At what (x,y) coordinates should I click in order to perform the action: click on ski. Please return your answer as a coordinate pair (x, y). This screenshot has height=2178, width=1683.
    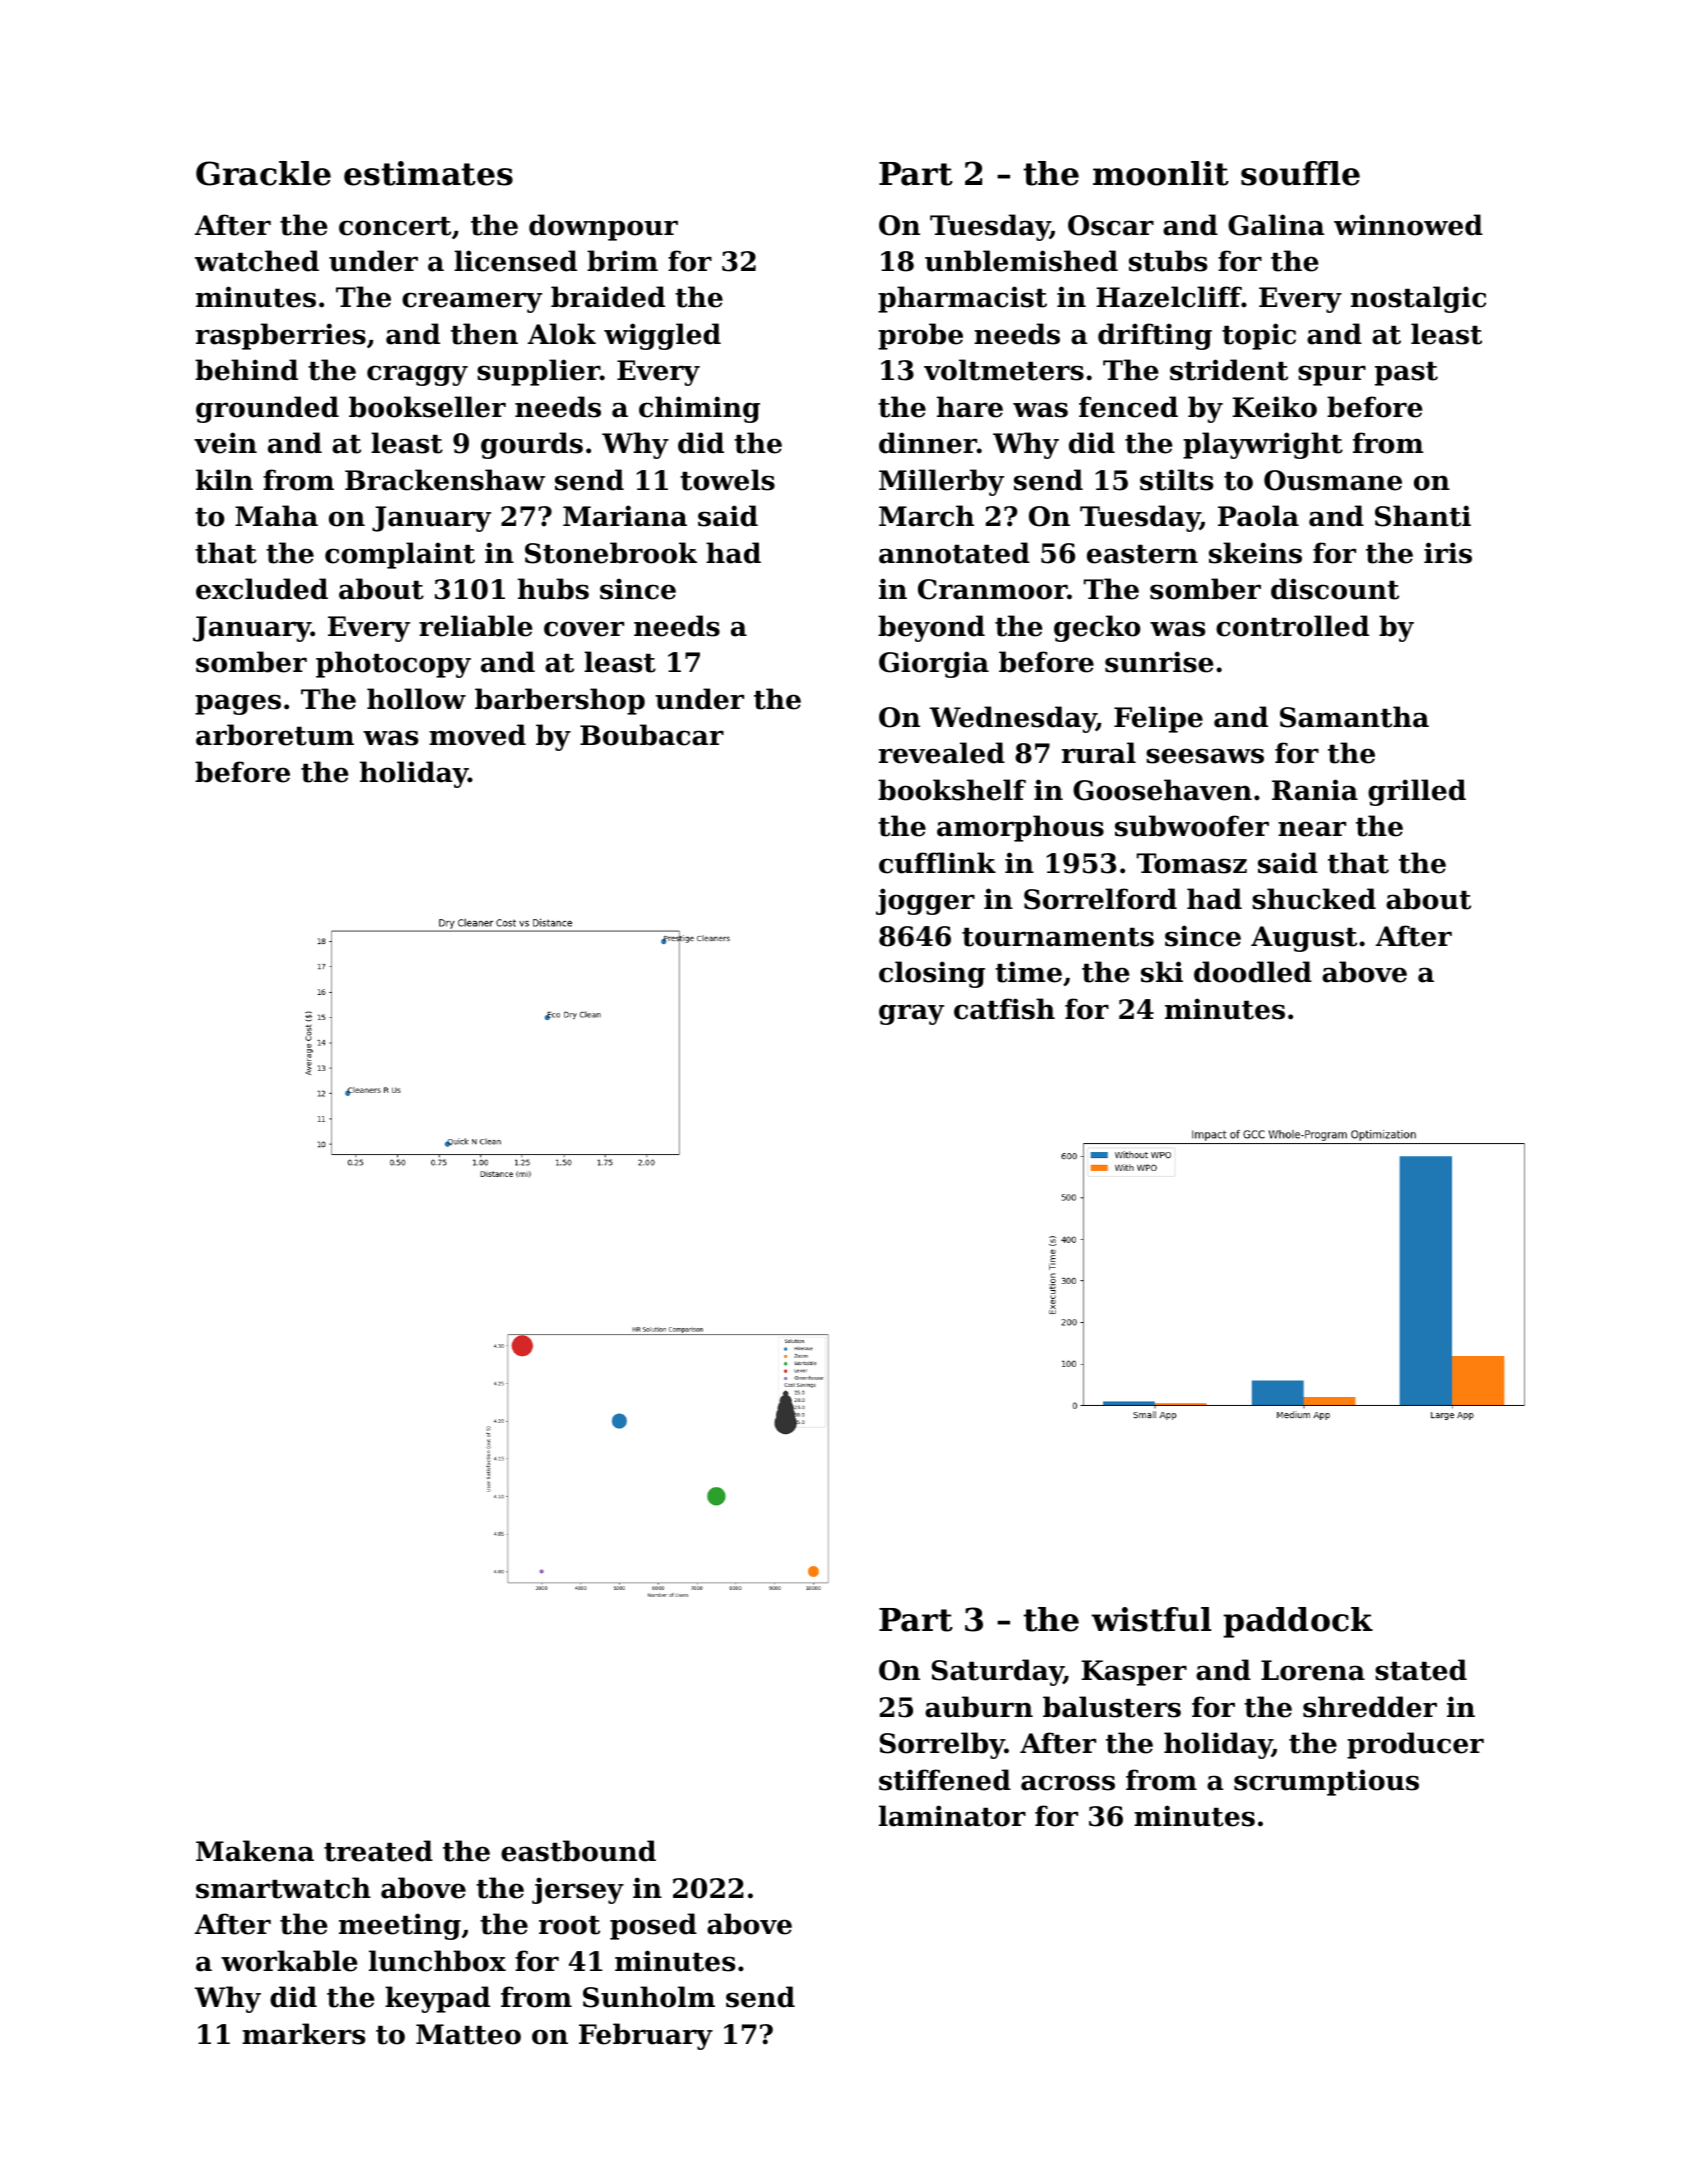
    Looking at the image, I should click on (1162, 972).
